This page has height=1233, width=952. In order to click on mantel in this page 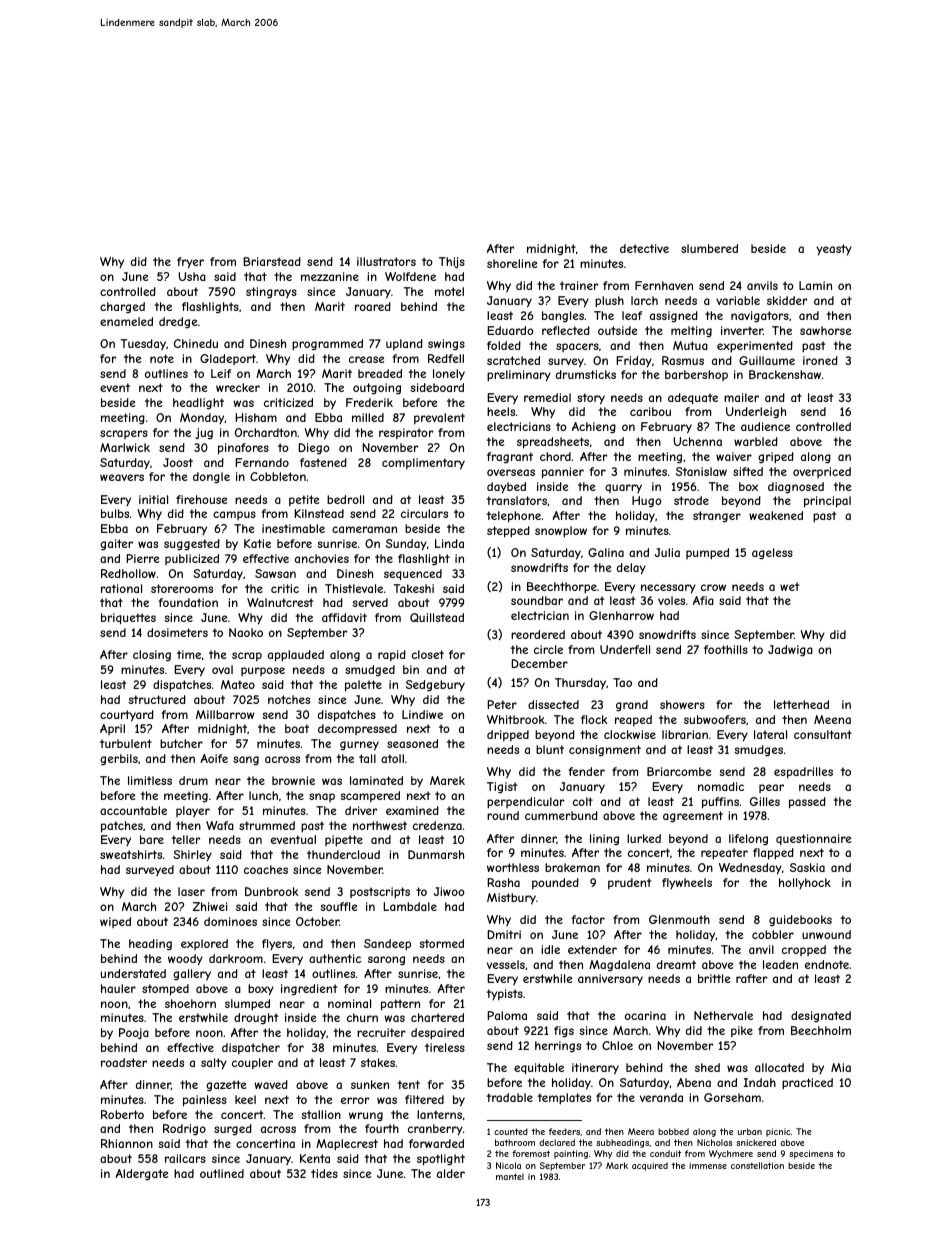, I will do `click(510, 1176)`.
